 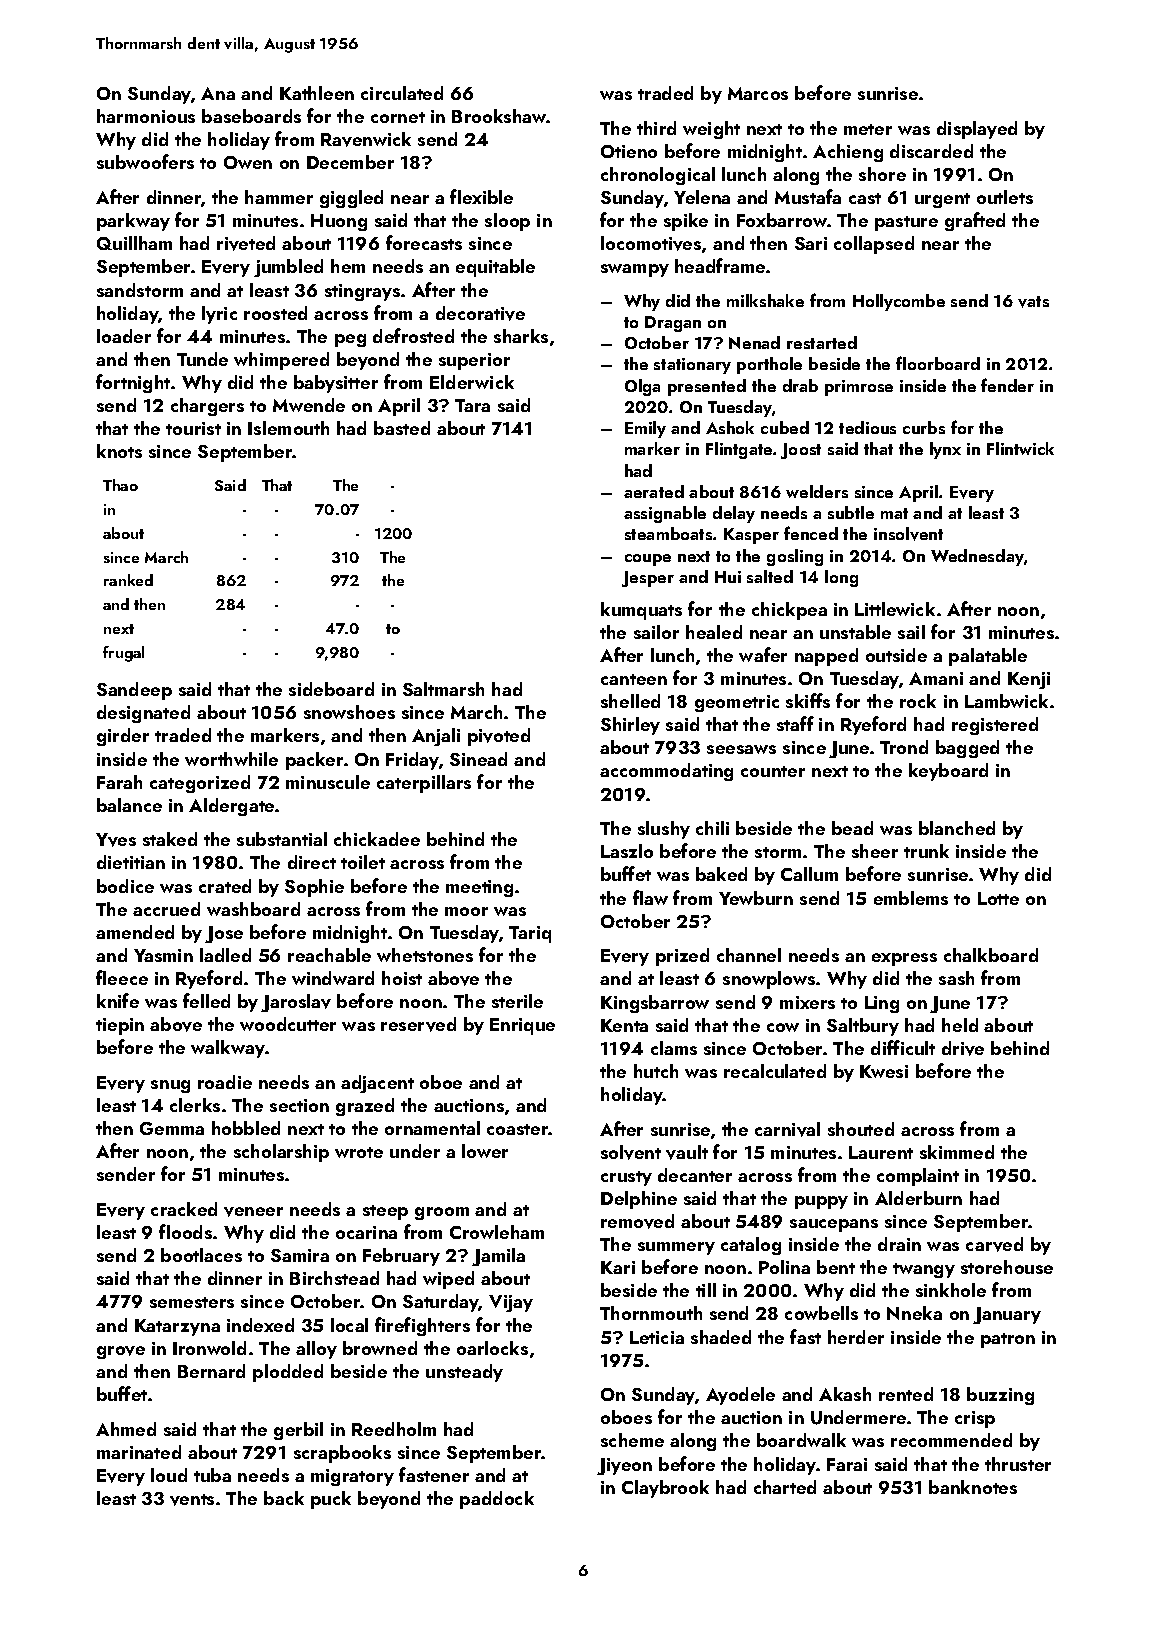 I want to click on hutch, so click(x=656, y=1071).
